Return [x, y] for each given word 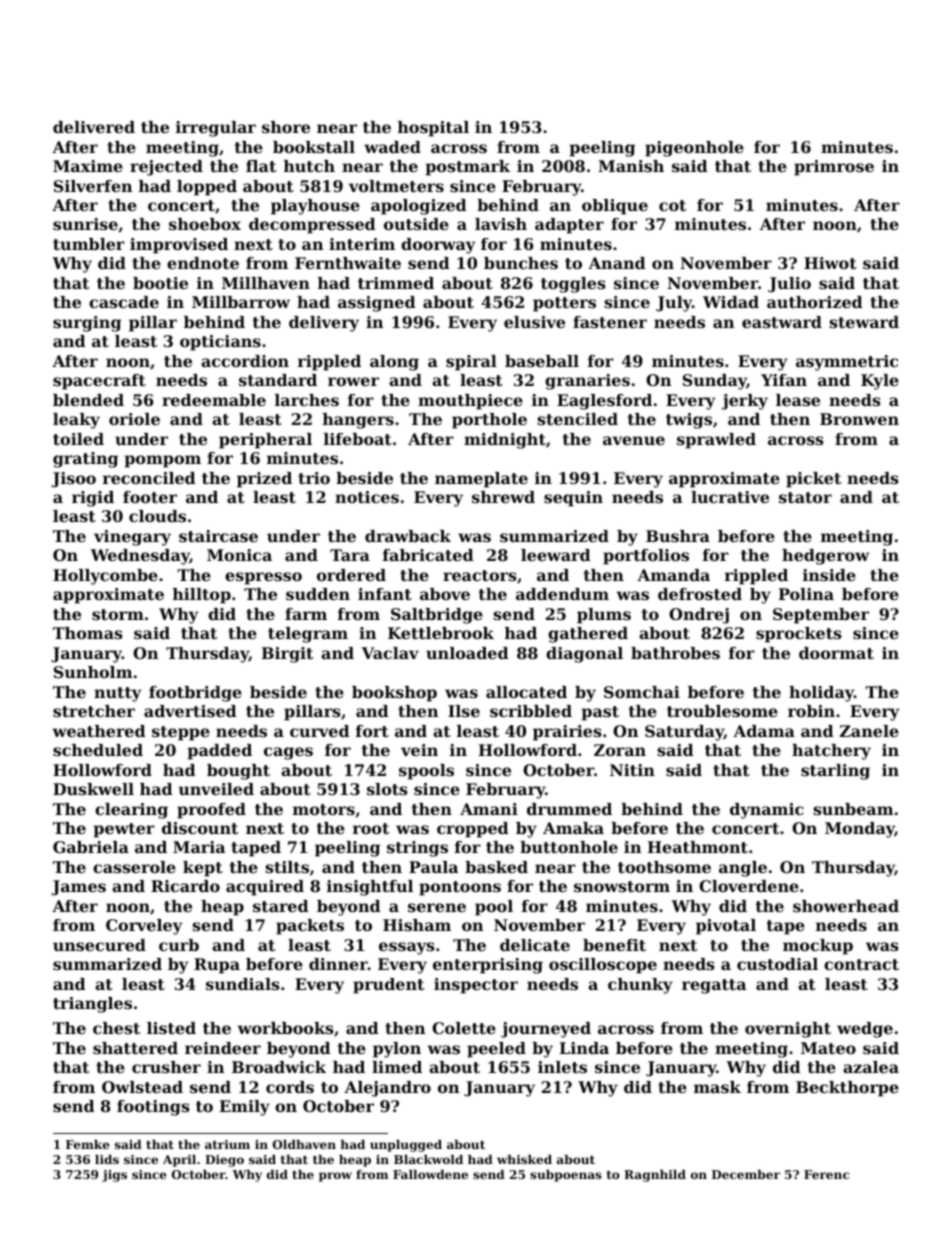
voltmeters [396, 186]
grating [85, 460]
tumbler [89, 244]
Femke [88, 1144]
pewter [124, 830]
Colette [464, 1028]
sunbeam [853, 809]
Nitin [632, 770]
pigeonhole [694, 149]
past [600, 713]
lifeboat [358, 439]
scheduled [98, 750]
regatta [714, 986]
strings [417, 849]
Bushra [678, 536]
